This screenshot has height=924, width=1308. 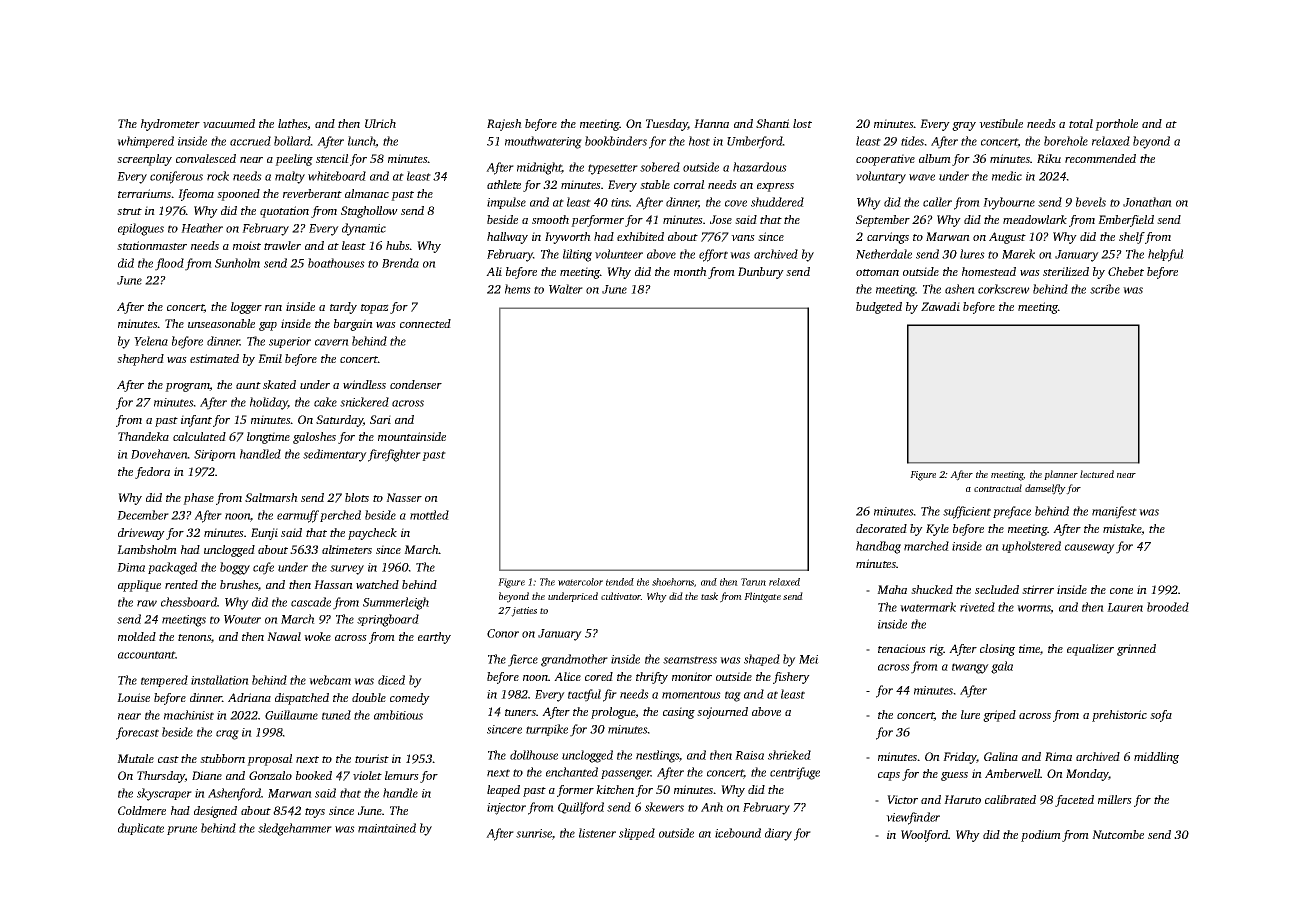 I want to click on skyscraper, so click(x=164, y=794).
